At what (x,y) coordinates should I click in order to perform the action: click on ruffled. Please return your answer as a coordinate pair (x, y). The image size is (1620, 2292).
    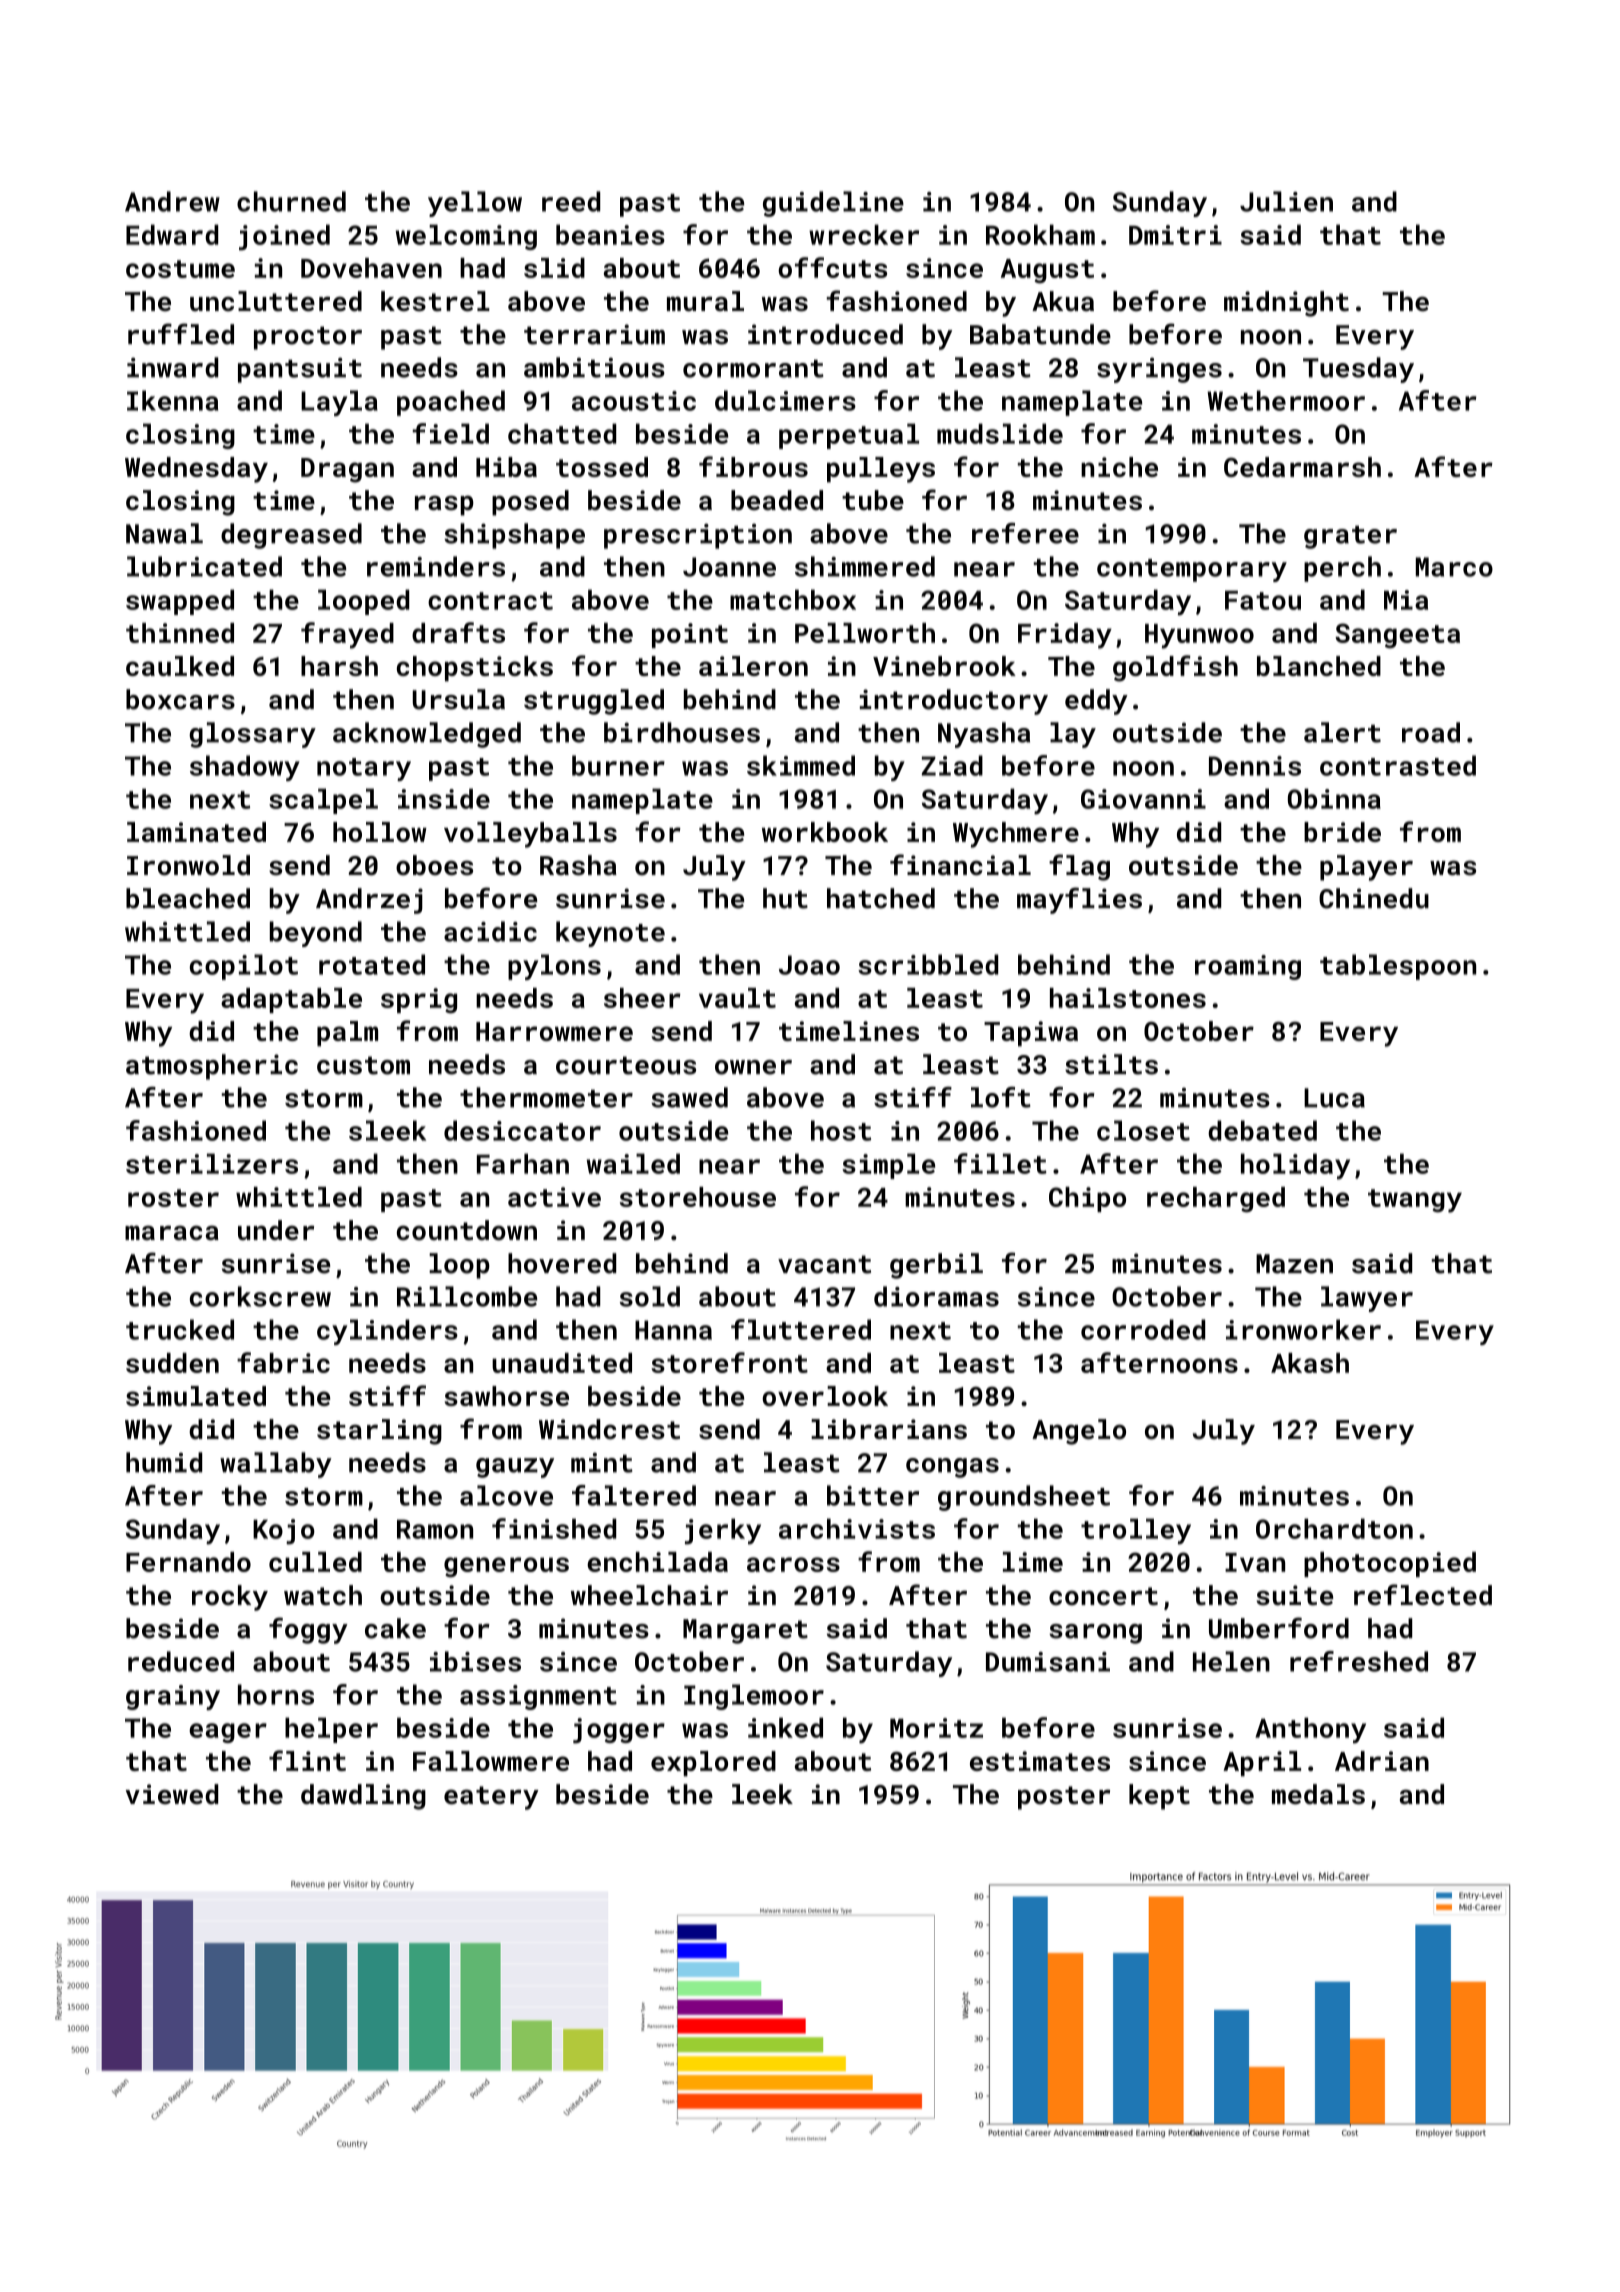
    Looking at the image, I should click on (181, 334).
